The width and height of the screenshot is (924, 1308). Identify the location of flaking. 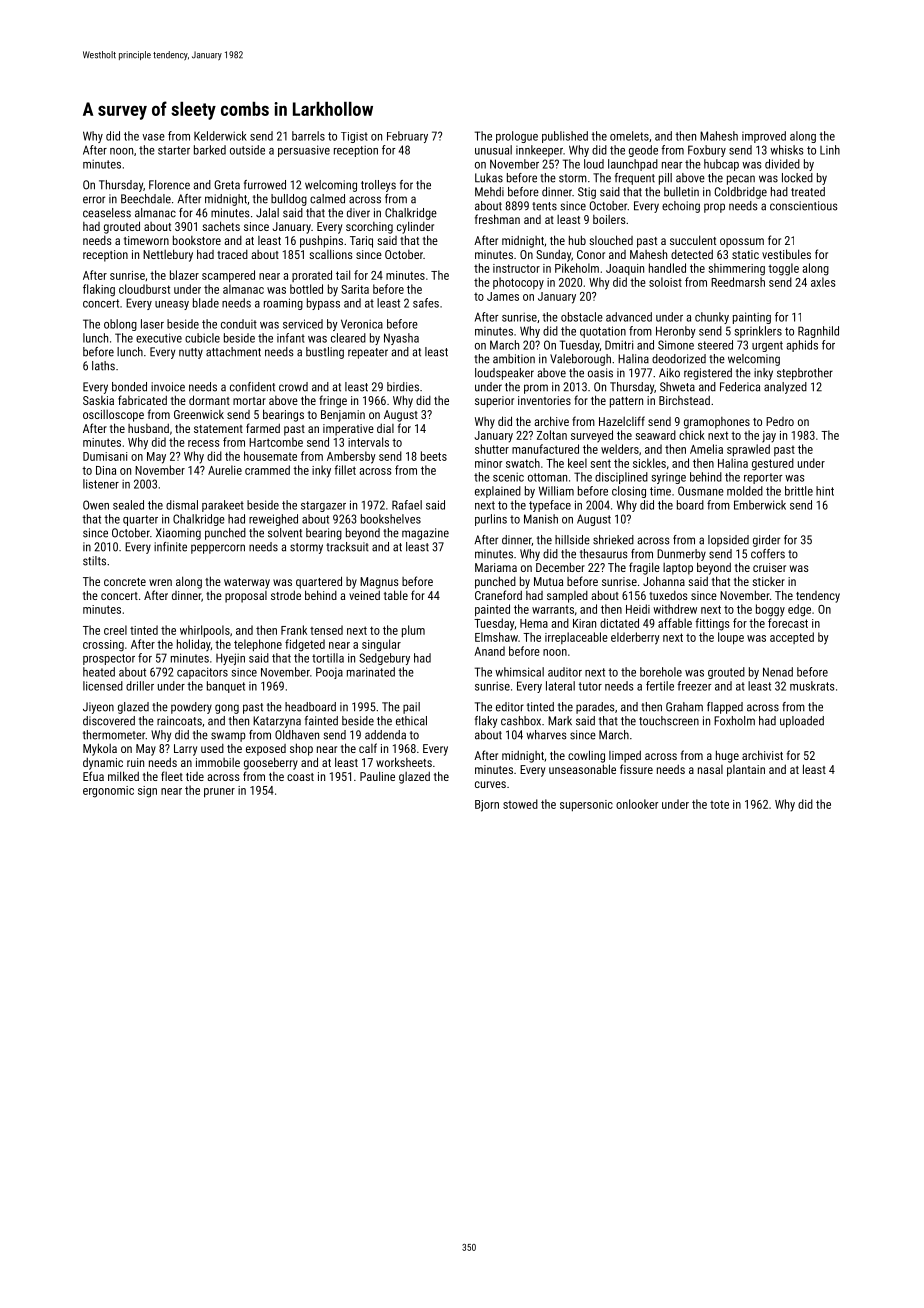
(99, 290).
